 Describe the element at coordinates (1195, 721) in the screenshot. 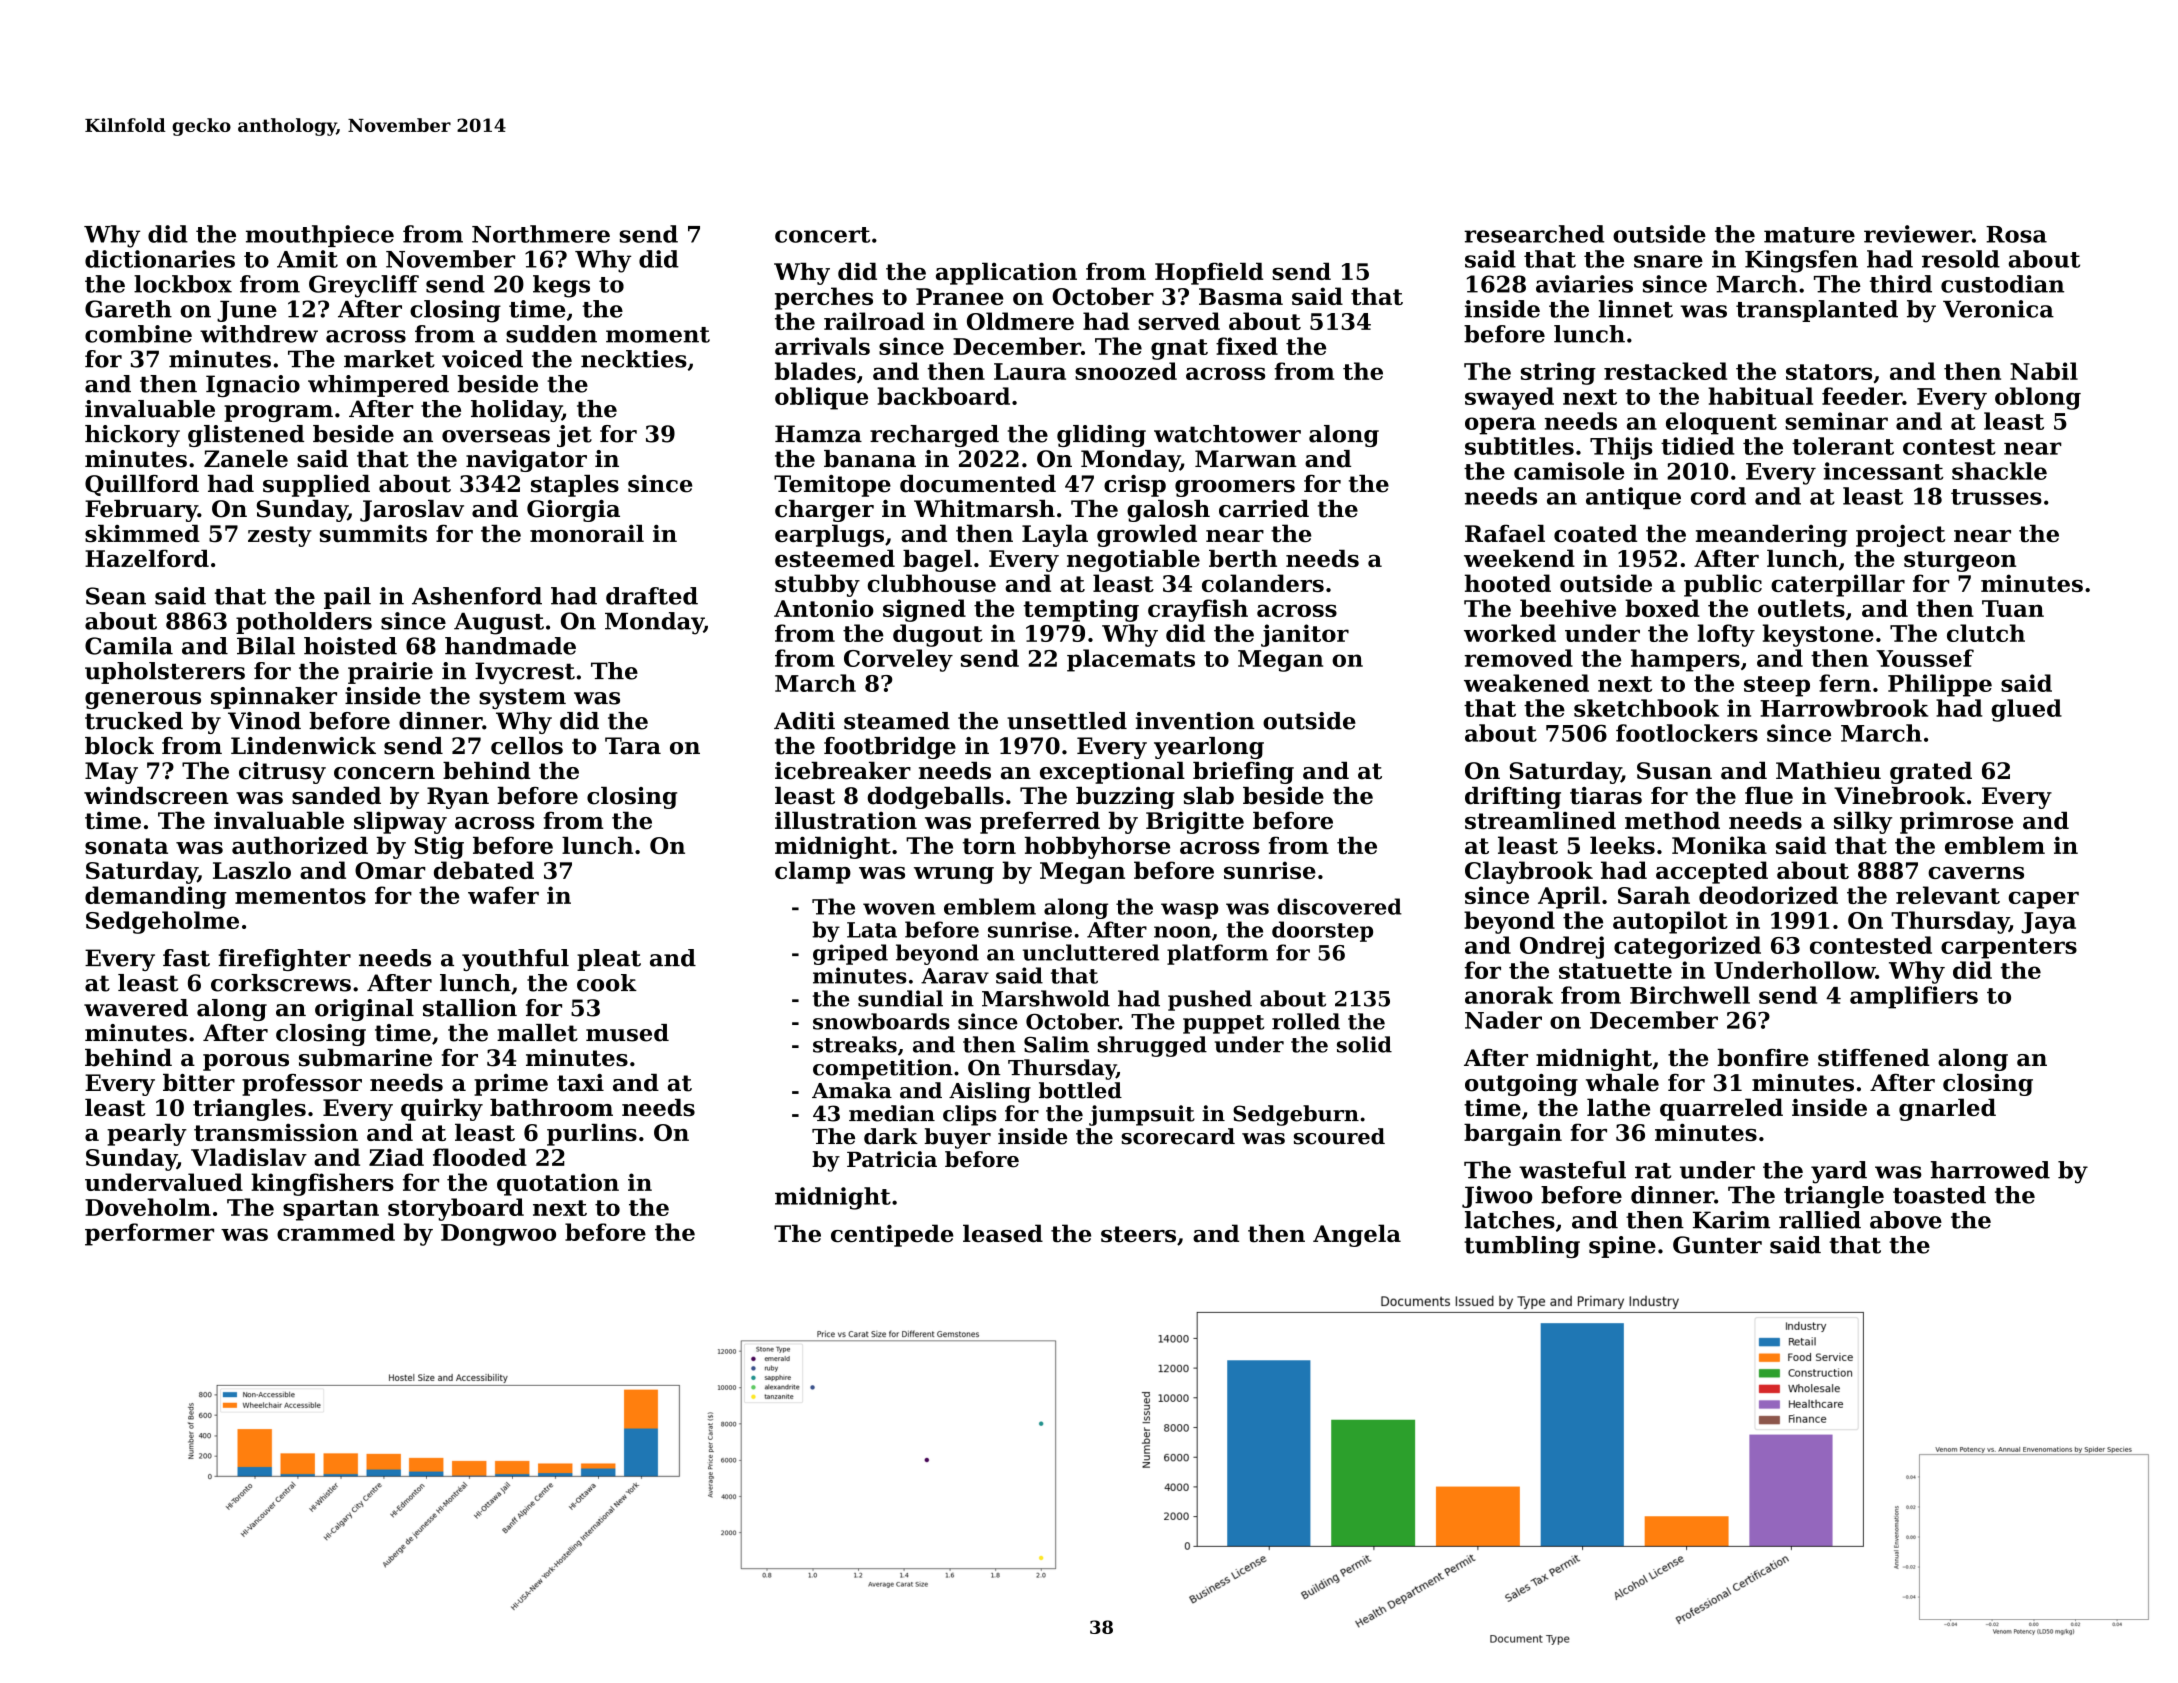

I see `invention` at that location.
